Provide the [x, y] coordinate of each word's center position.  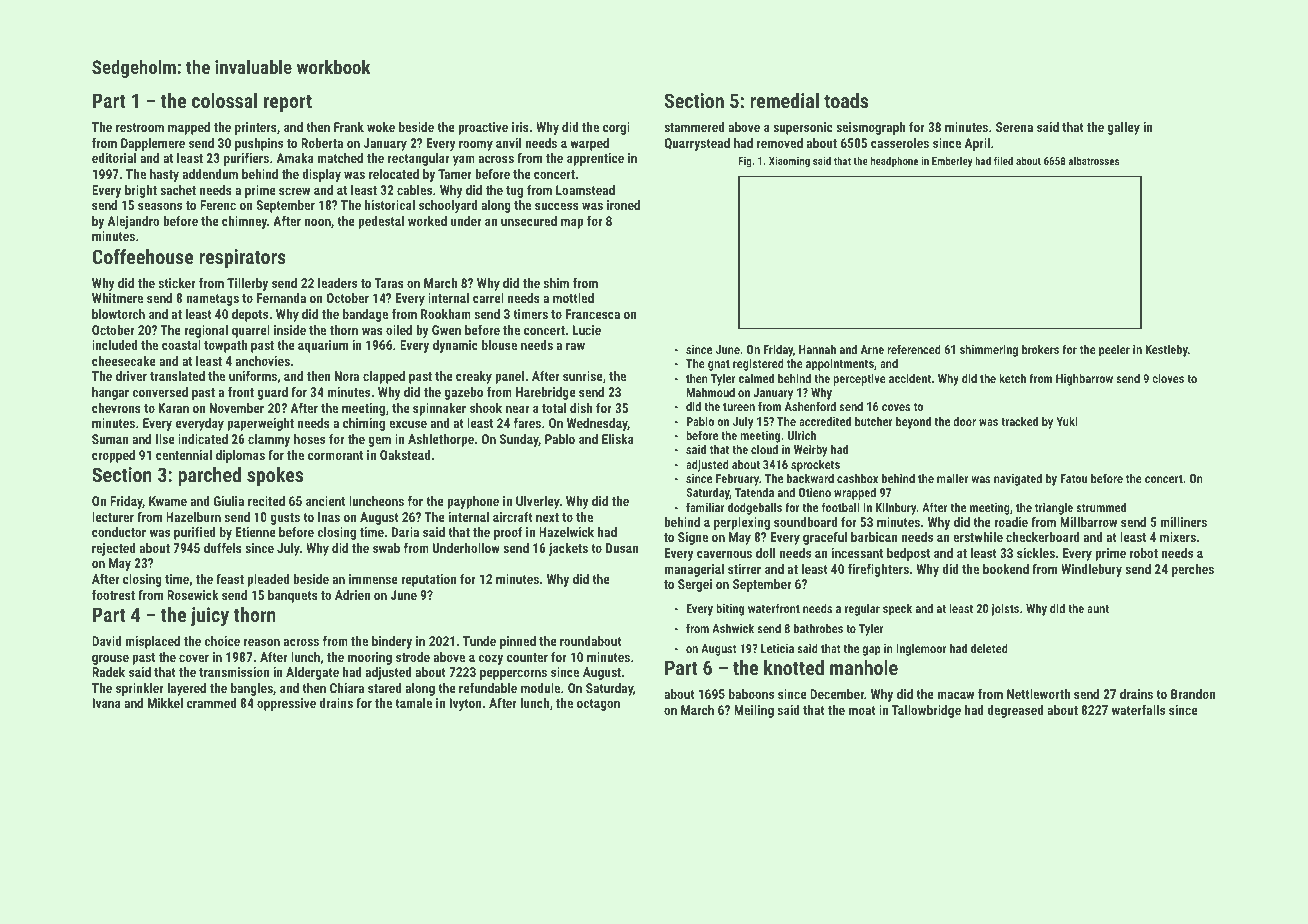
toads [846, 100]
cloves [1168, 378]
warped [589, 144]
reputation [429, 580]
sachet [178, 190]
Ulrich [802, 435]
